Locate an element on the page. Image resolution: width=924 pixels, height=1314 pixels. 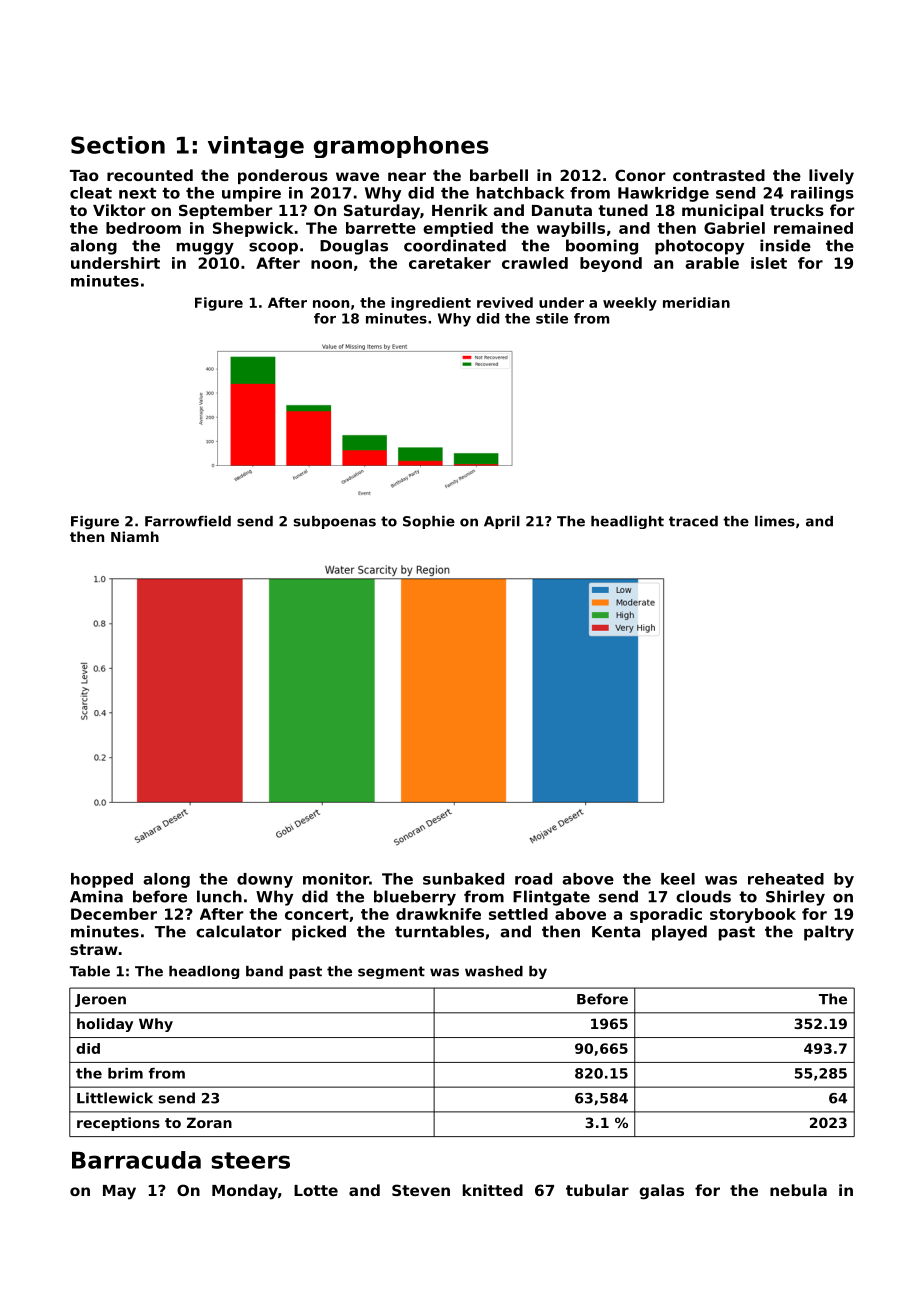
band is located at coordinates (264, 971).
